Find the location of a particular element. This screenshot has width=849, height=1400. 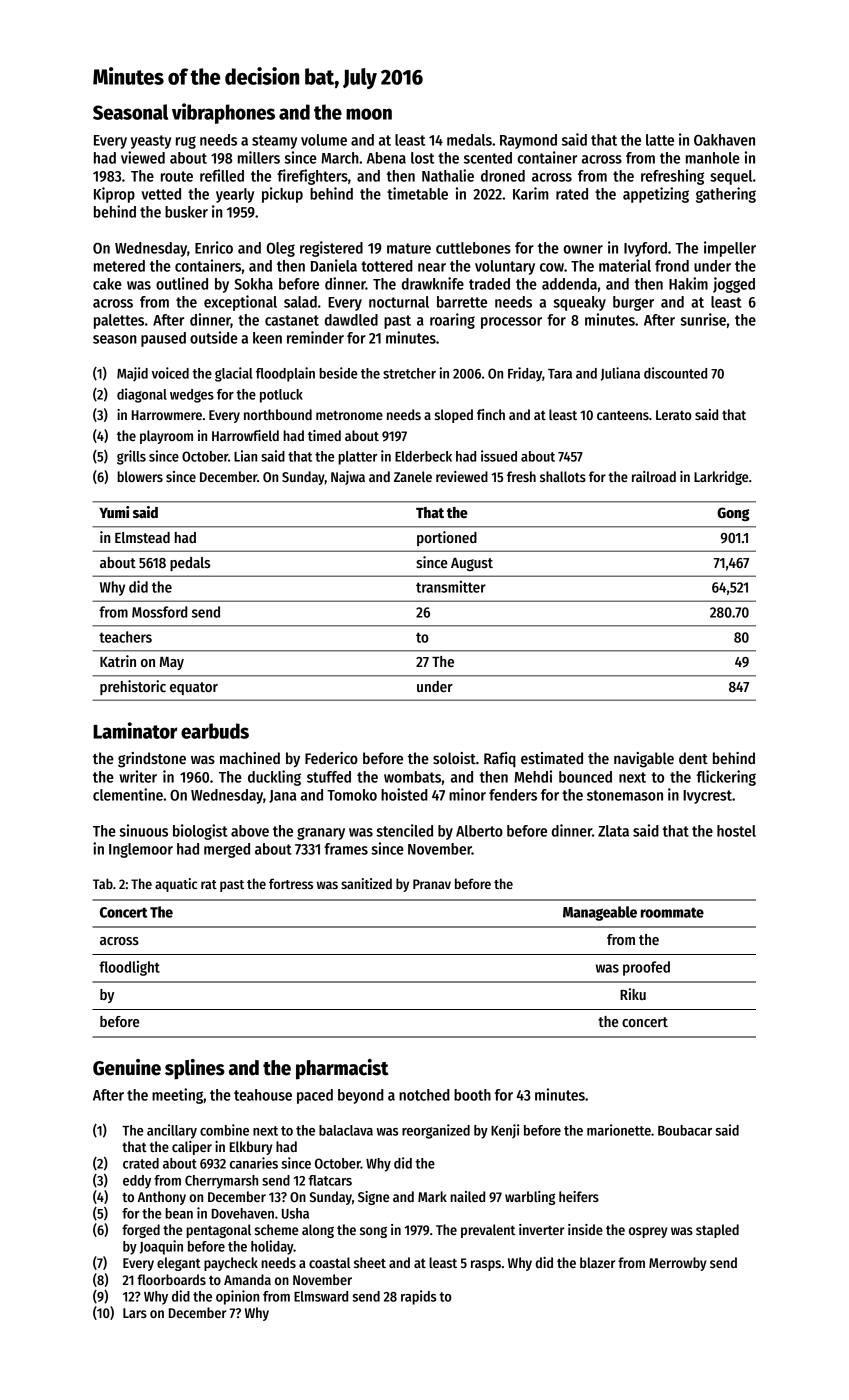

teahouse is located at coordinates (263, 1095).
